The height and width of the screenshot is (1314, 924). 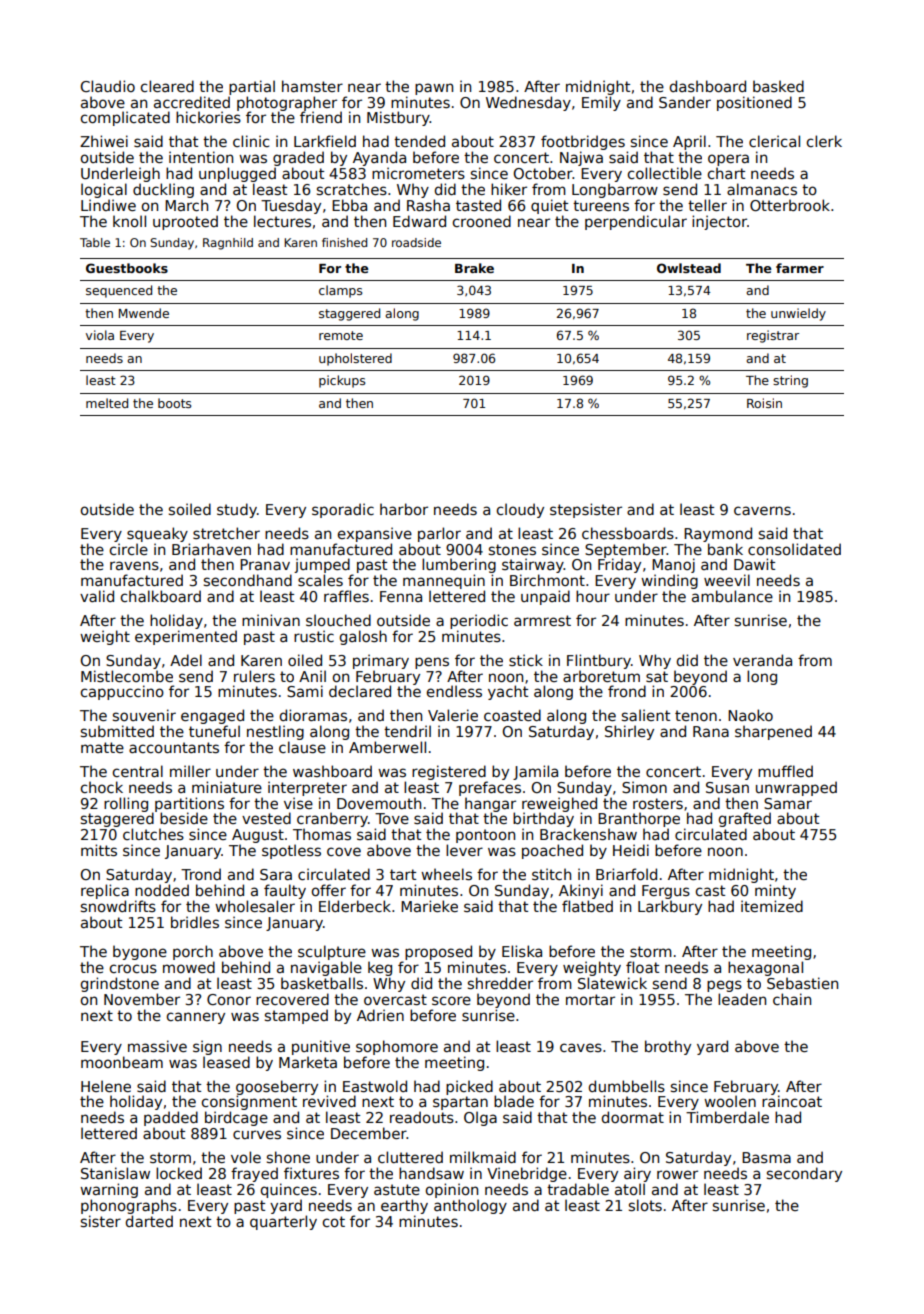 What do you see at coordinates (107, 403) in the screenshot?
I see `melted` at bounding box center [107, 403].
